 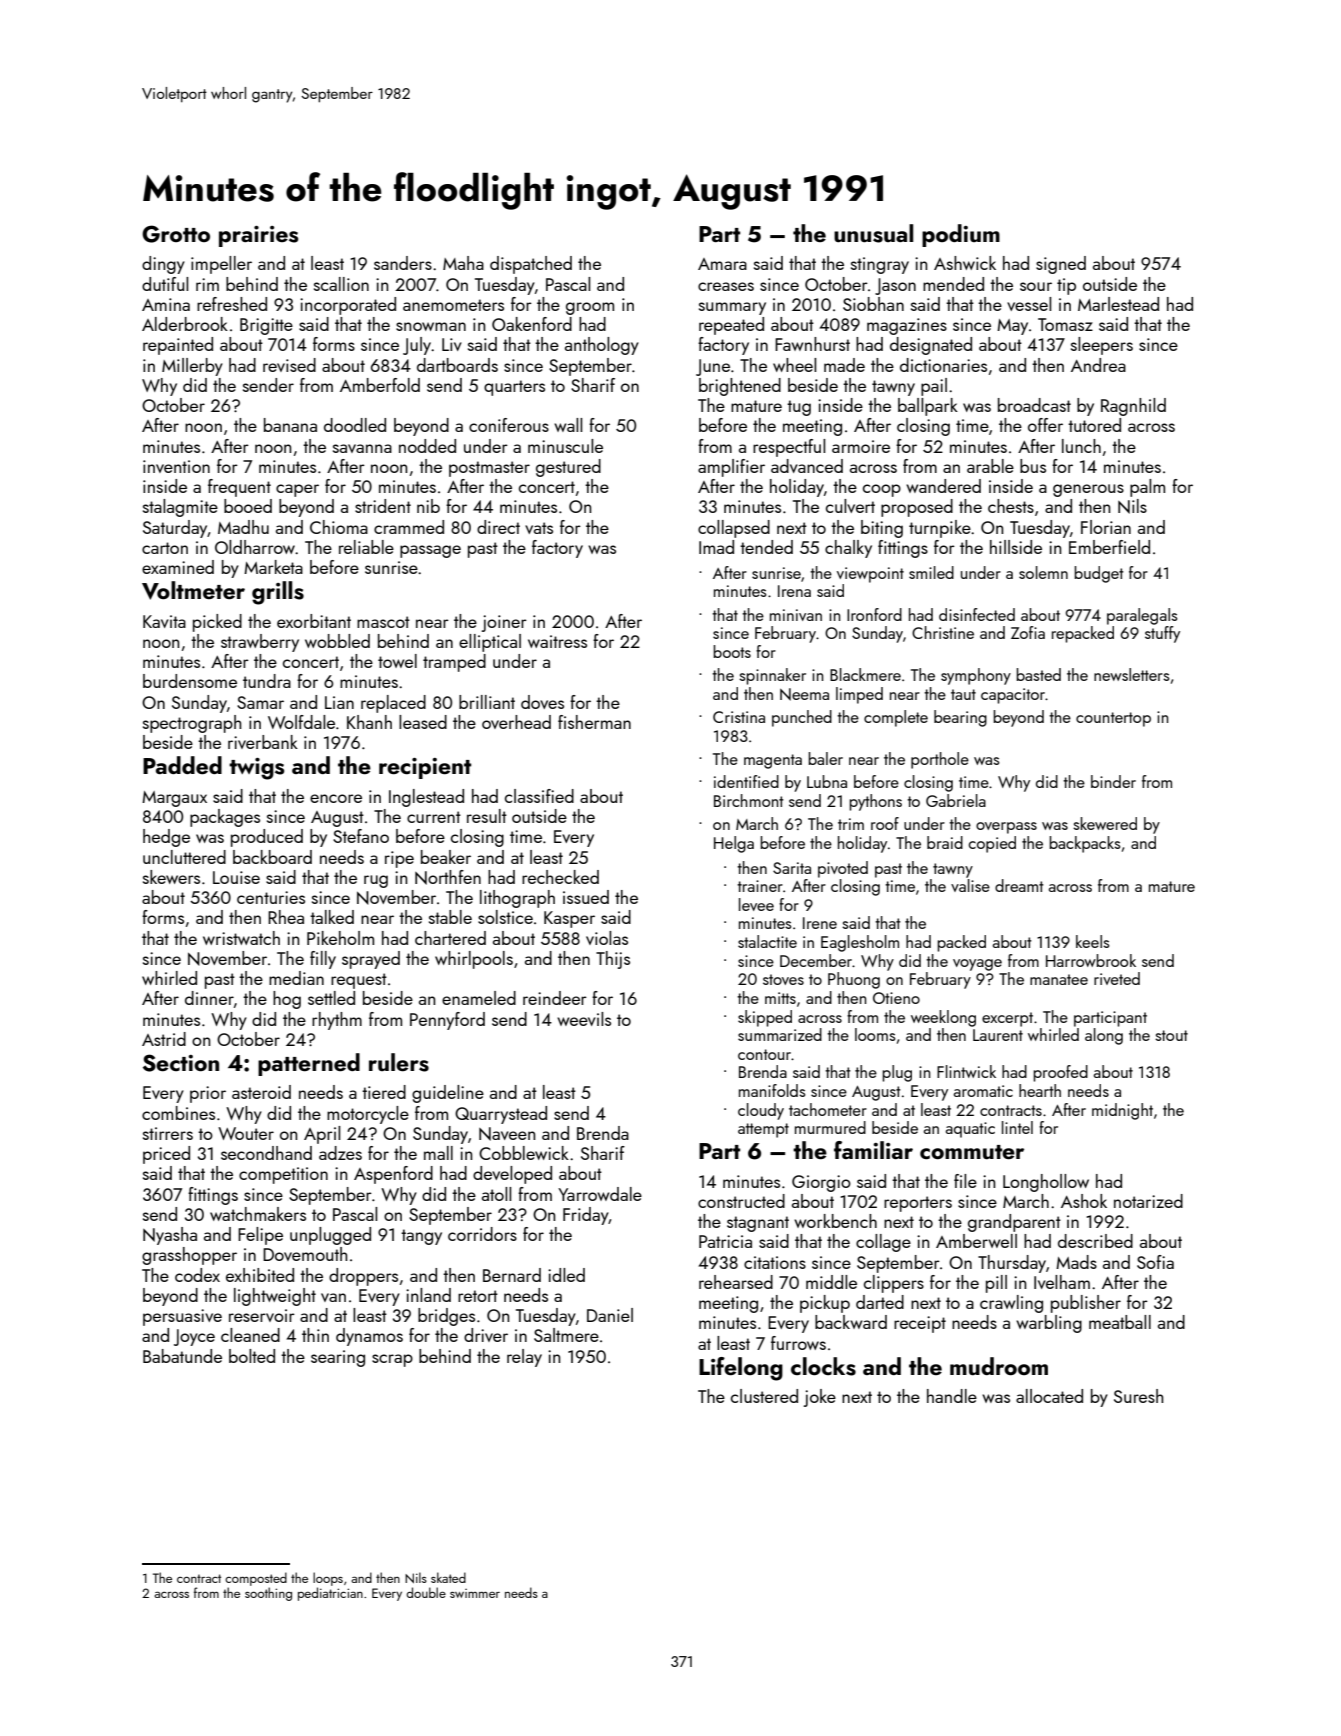 I want to click on Grotto, so click(x=176, y=234).
